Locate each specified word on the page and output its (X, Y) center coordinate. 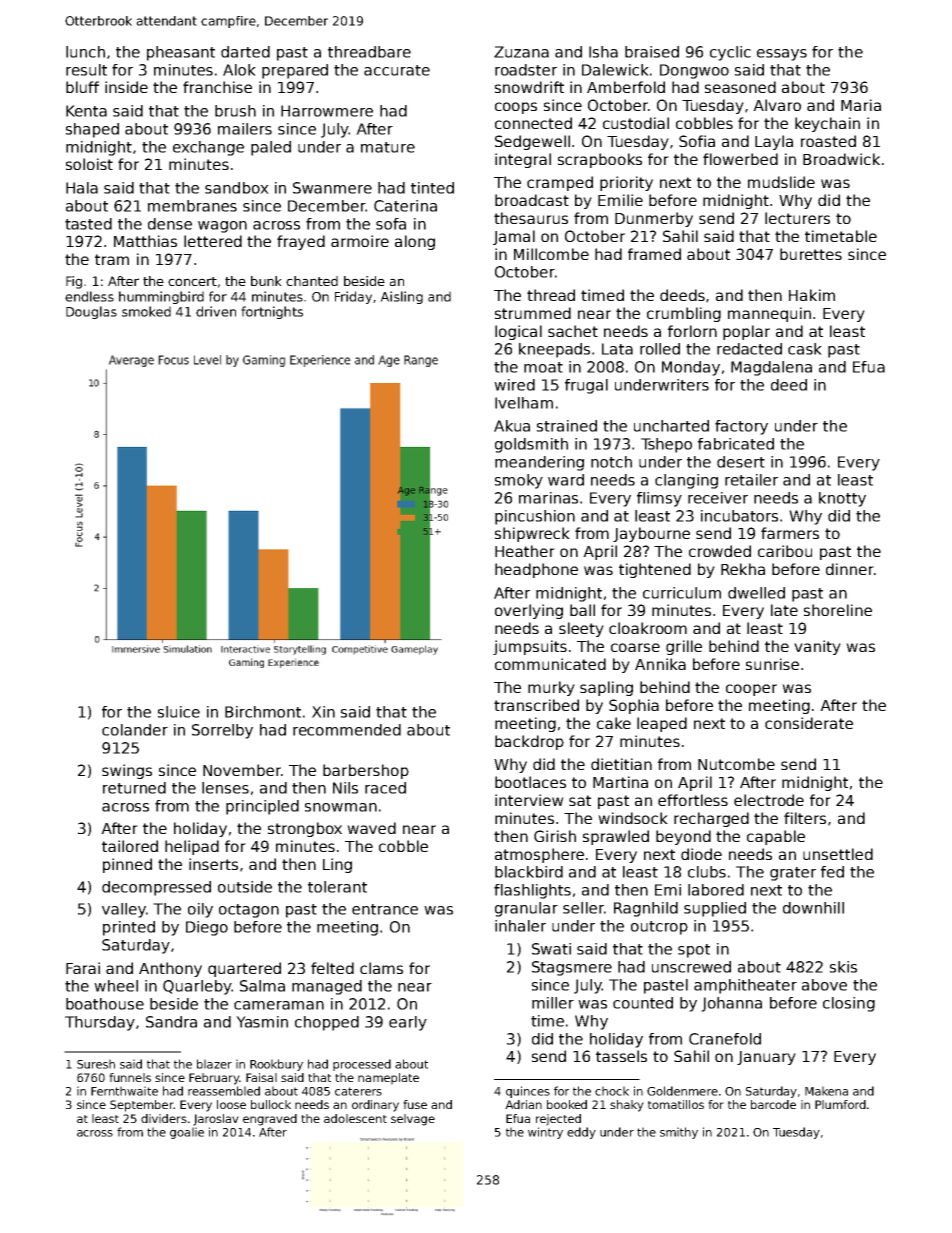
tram (112, 259)
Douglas (91, 312)
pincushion (535, 517)
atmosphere (539, 855)
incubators (739, 516)
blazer (214, 1064)
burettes (811, 254)
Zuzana (521, 52)
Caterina (405, 206)
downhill (813, 908)
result (86, 70)
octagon (249, 911)
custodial (636, 123)
